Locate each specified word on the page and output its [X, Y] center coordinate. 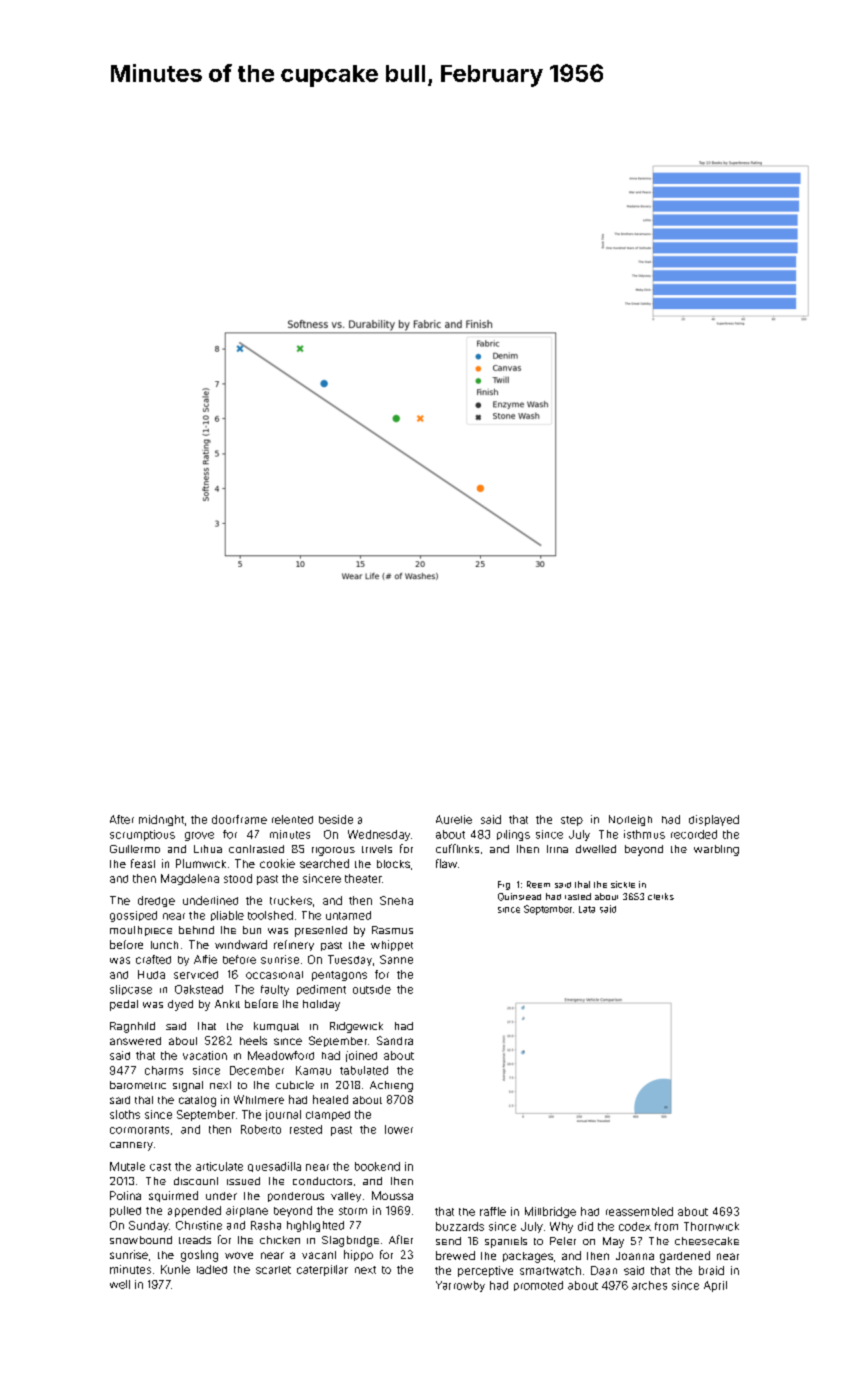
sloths [125, 1114]
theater [363, 878]
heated [330, 1099]
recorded [694, 834]
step [572, 821]
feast [143, 863]
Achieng [391, 1086]
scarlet [273, 1270]
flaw [446, 863]
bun [252, 930]
